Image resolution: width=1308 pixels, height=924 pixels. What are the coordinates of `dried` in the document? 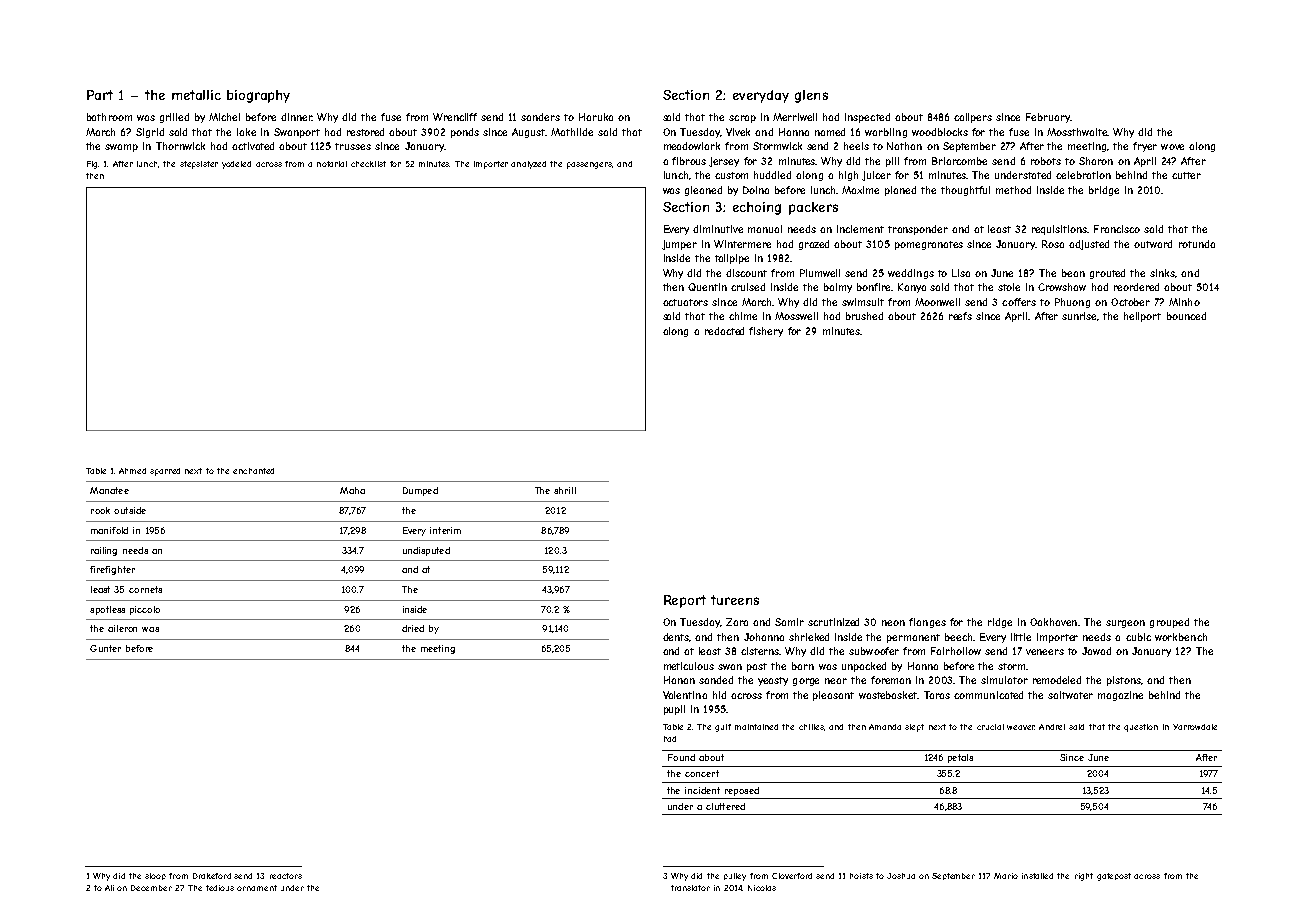 It's located at (413, 628).
